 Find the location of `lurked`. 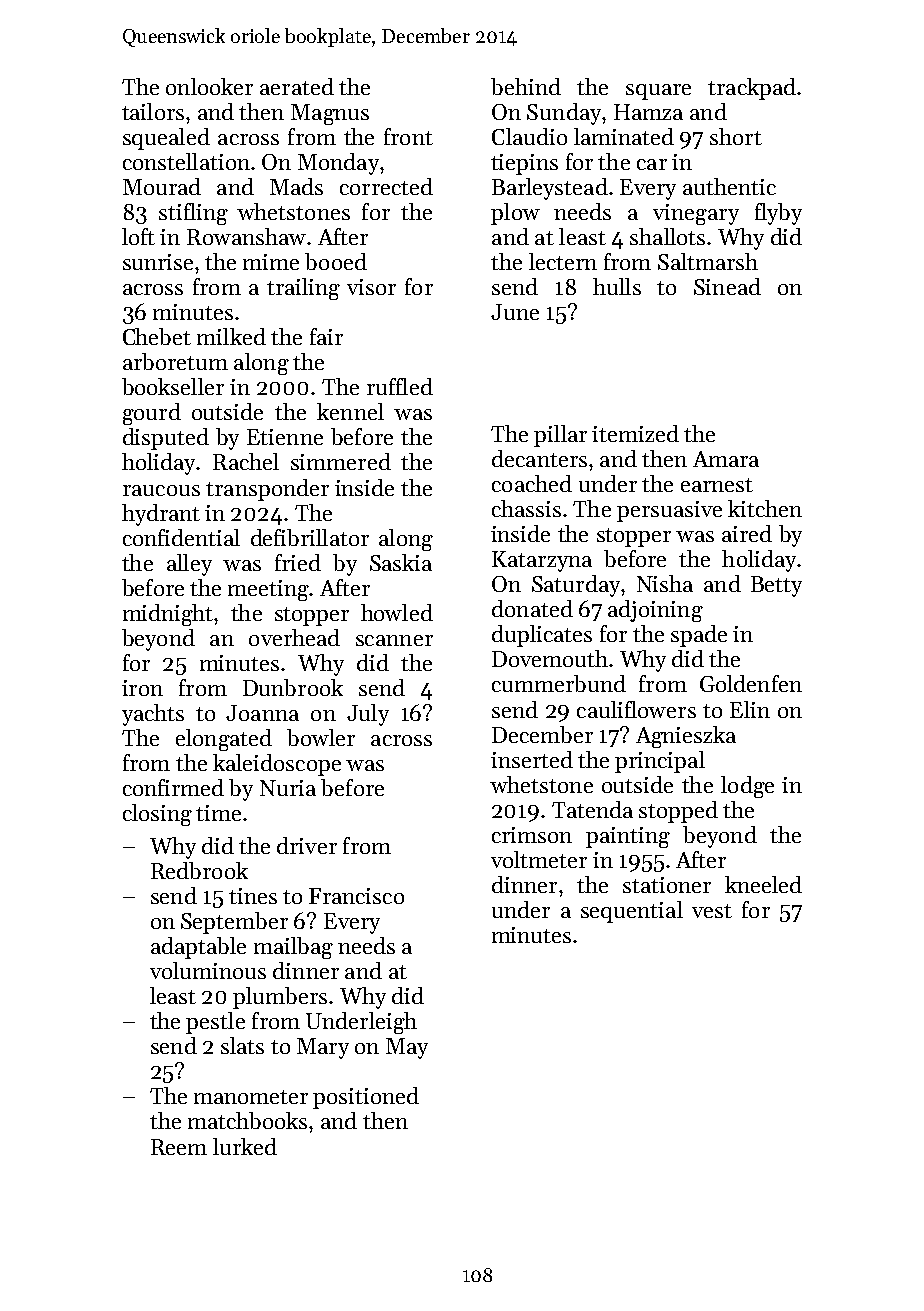

lurked is located at coordinates (245, 1146).
